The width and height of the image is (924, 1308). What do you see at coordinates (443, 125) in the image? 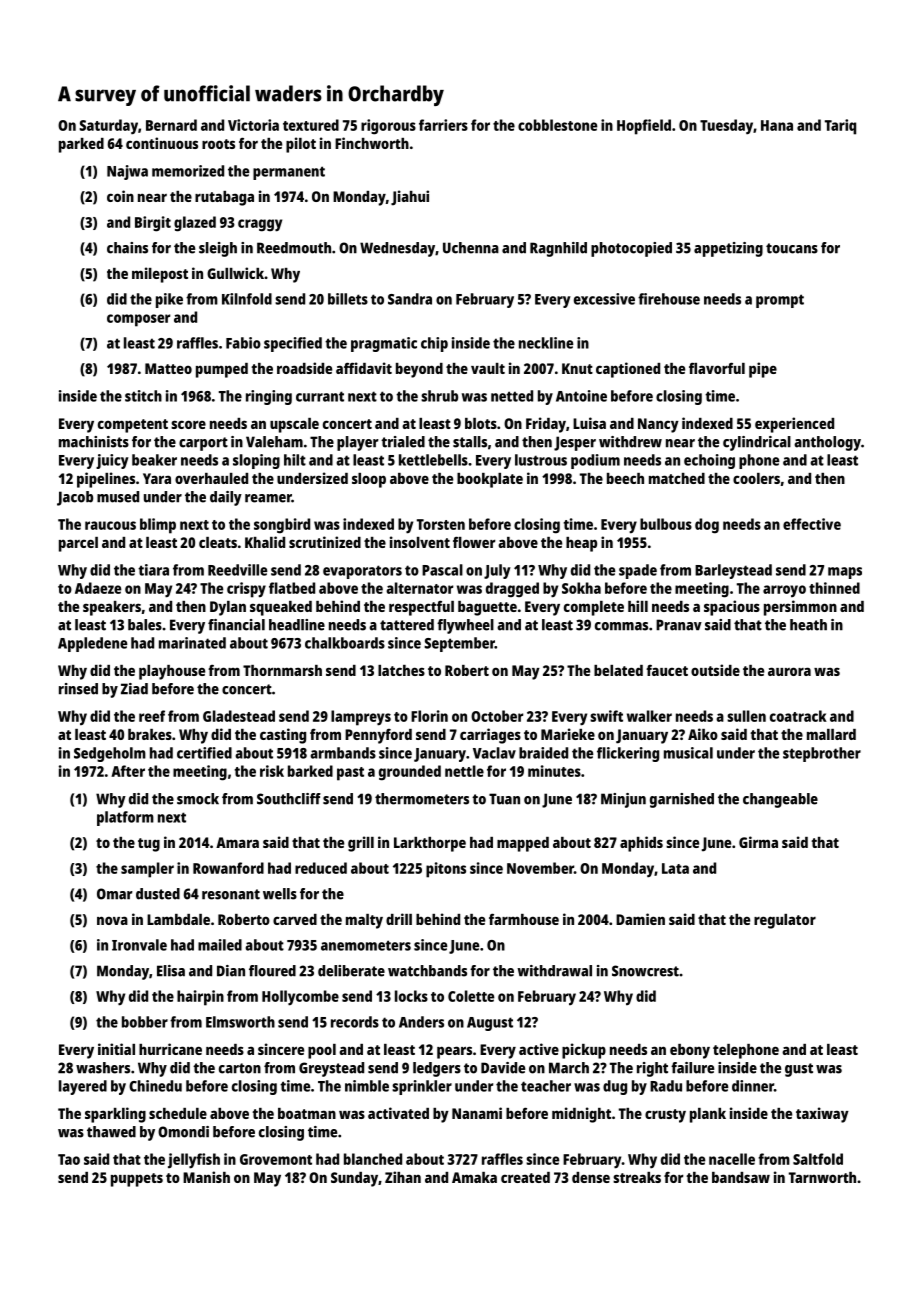
I see `farriers` at bounding box center [443, 125].
